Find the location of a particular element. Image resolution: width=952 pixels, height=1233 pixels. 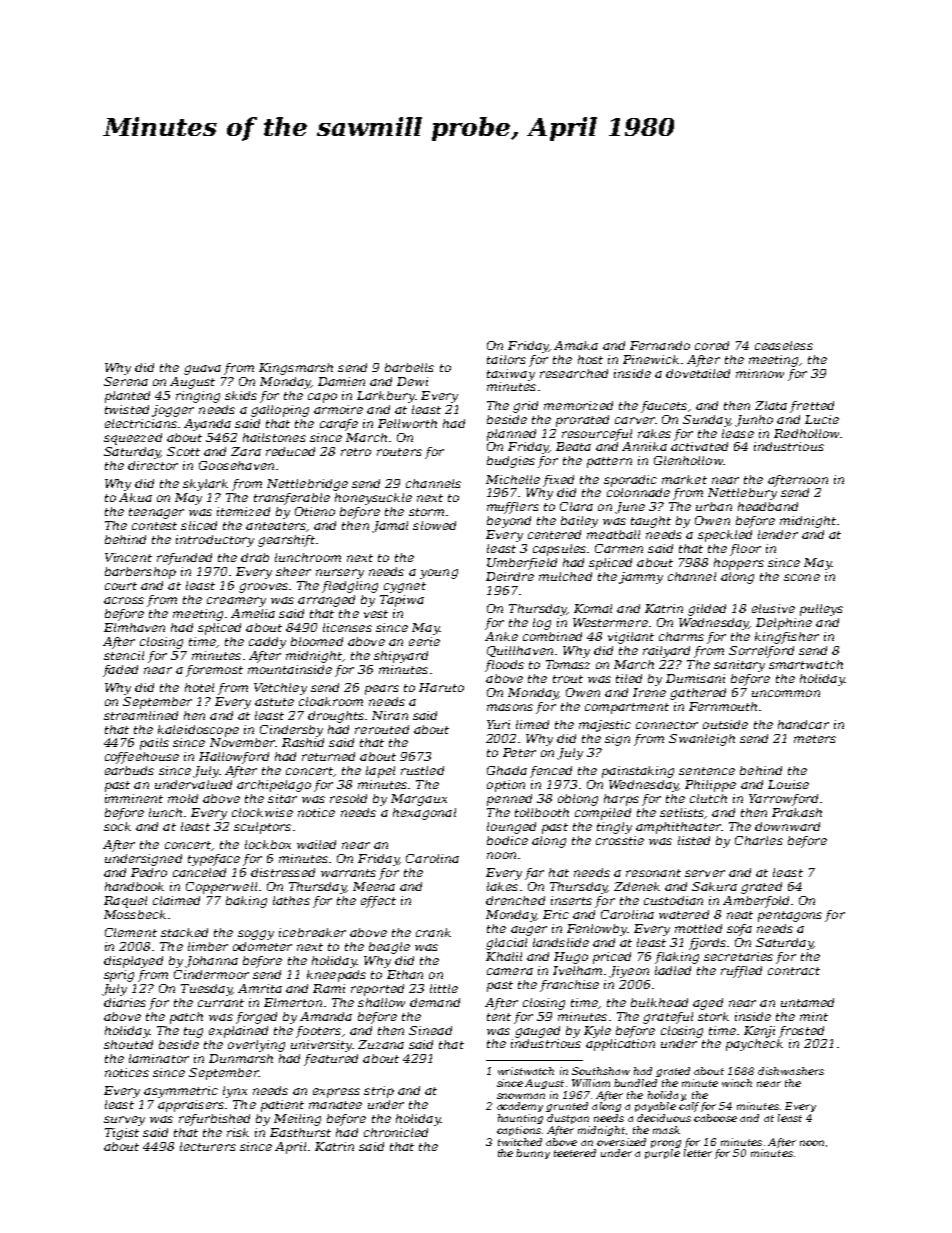

handcar is located at coordinates (803, 724).
